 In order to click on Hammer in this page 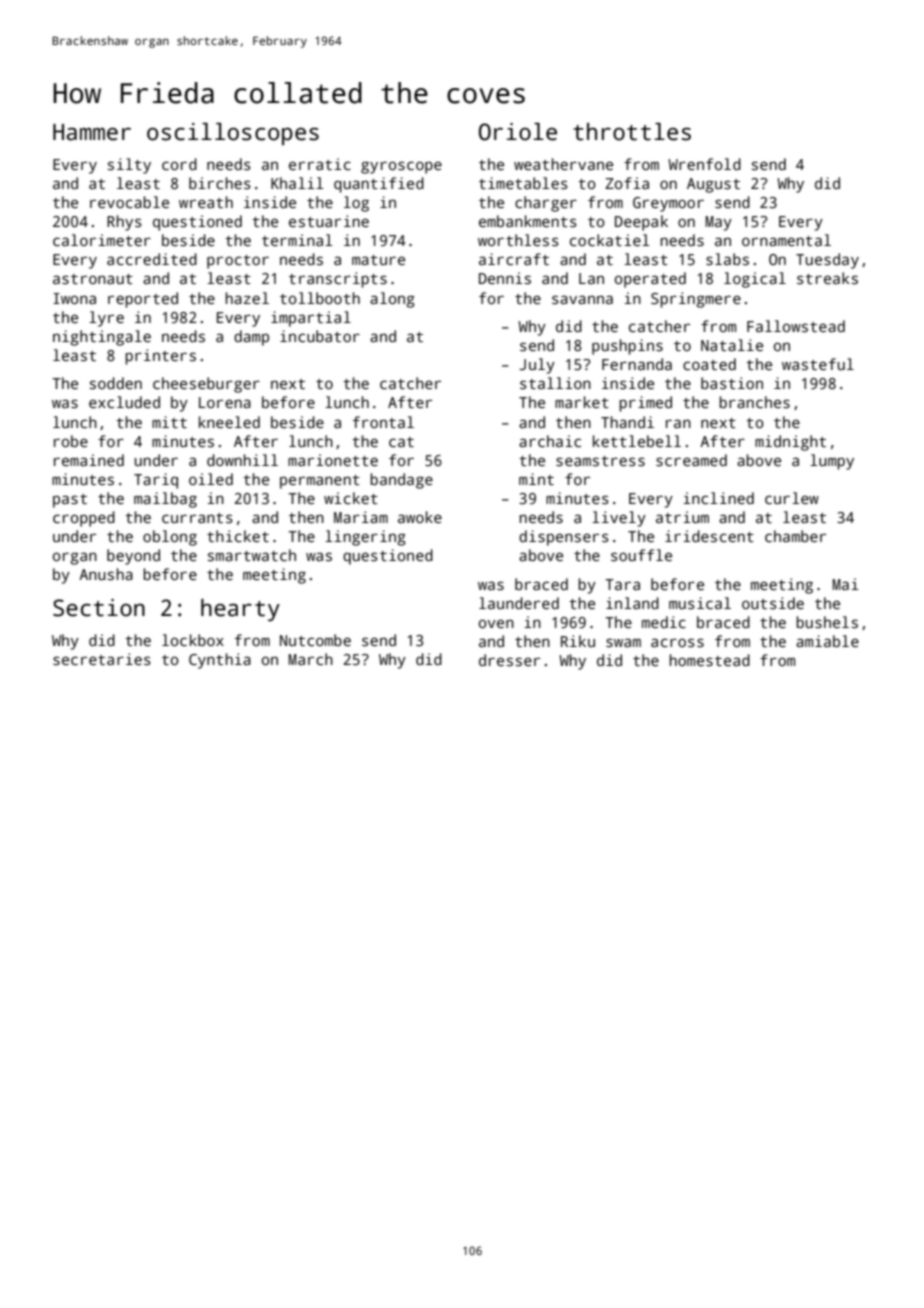, I will do `click(92, 132)`.
